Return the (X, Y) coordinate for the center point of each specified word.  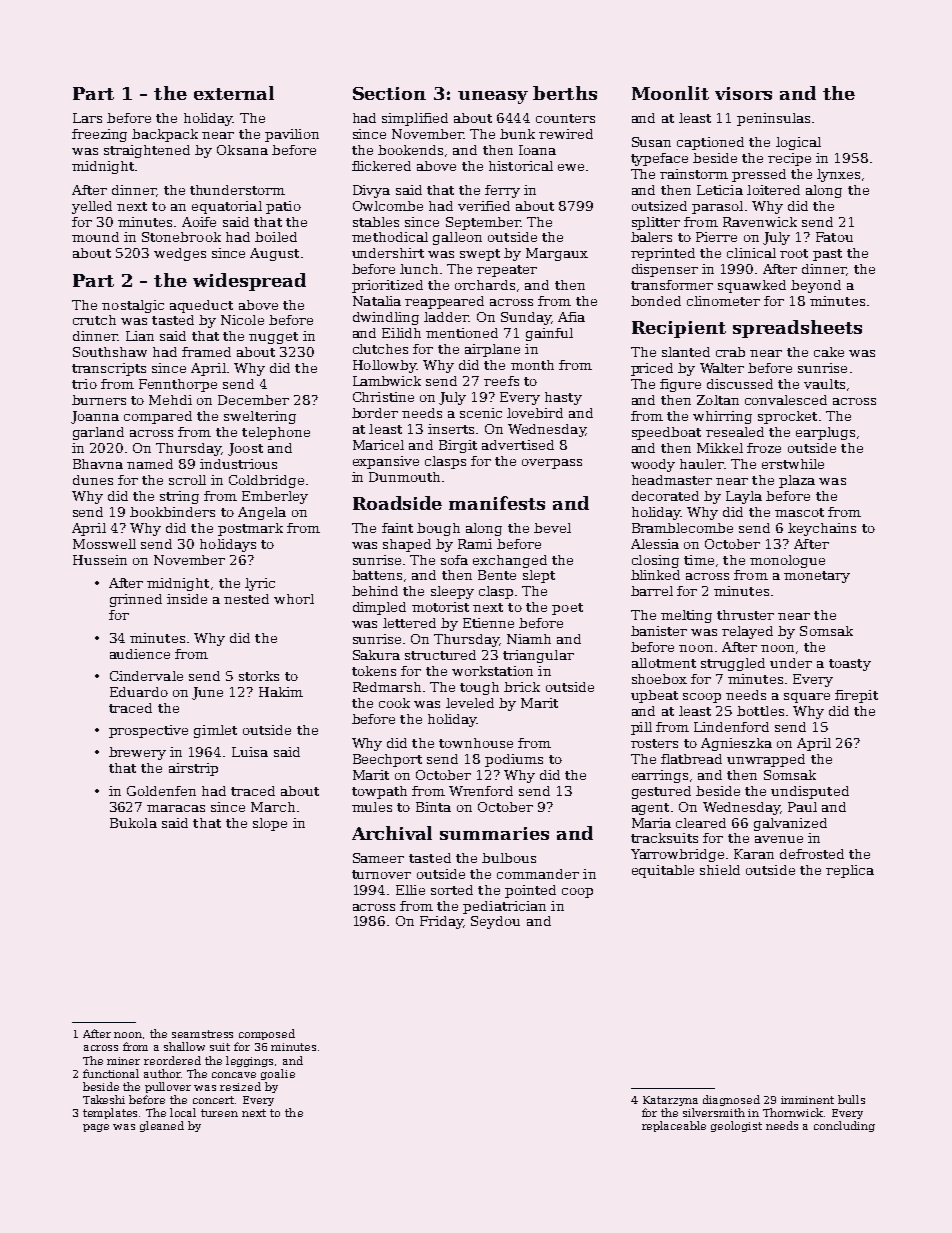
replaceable (674, 1126)
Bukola (133, 823)
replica (850, 871)
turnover (381, 874)
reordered (172, 1060)
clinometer (723, 301)
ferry (502, 191)
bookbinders (172, 512)
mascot (799, 512)
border (375, 413)
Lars (87, 118)
